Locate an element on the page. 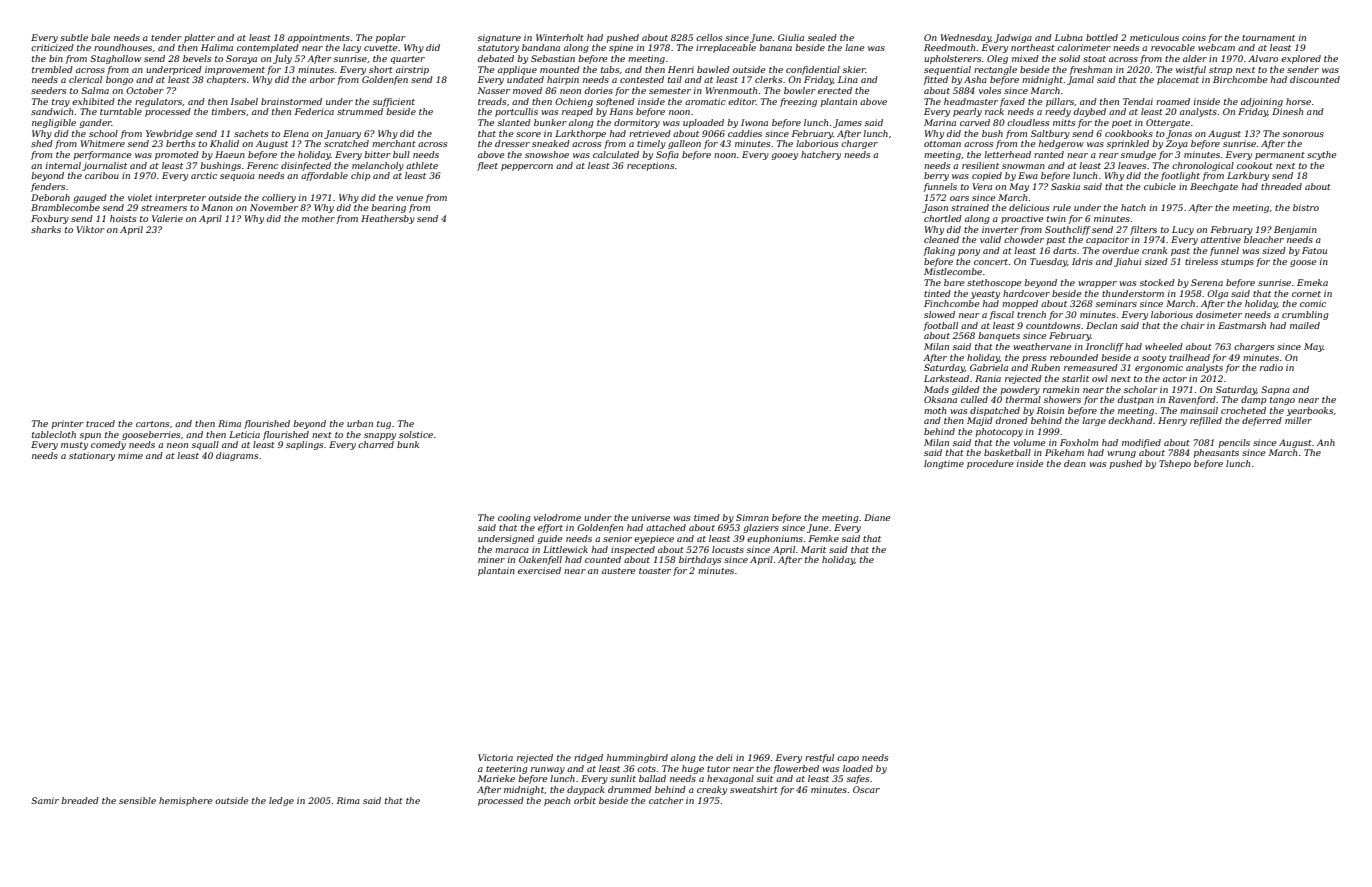 Image resolution: width=1372 pixels, height=887 pixels. Marit is located at coordinates (813, 549).
